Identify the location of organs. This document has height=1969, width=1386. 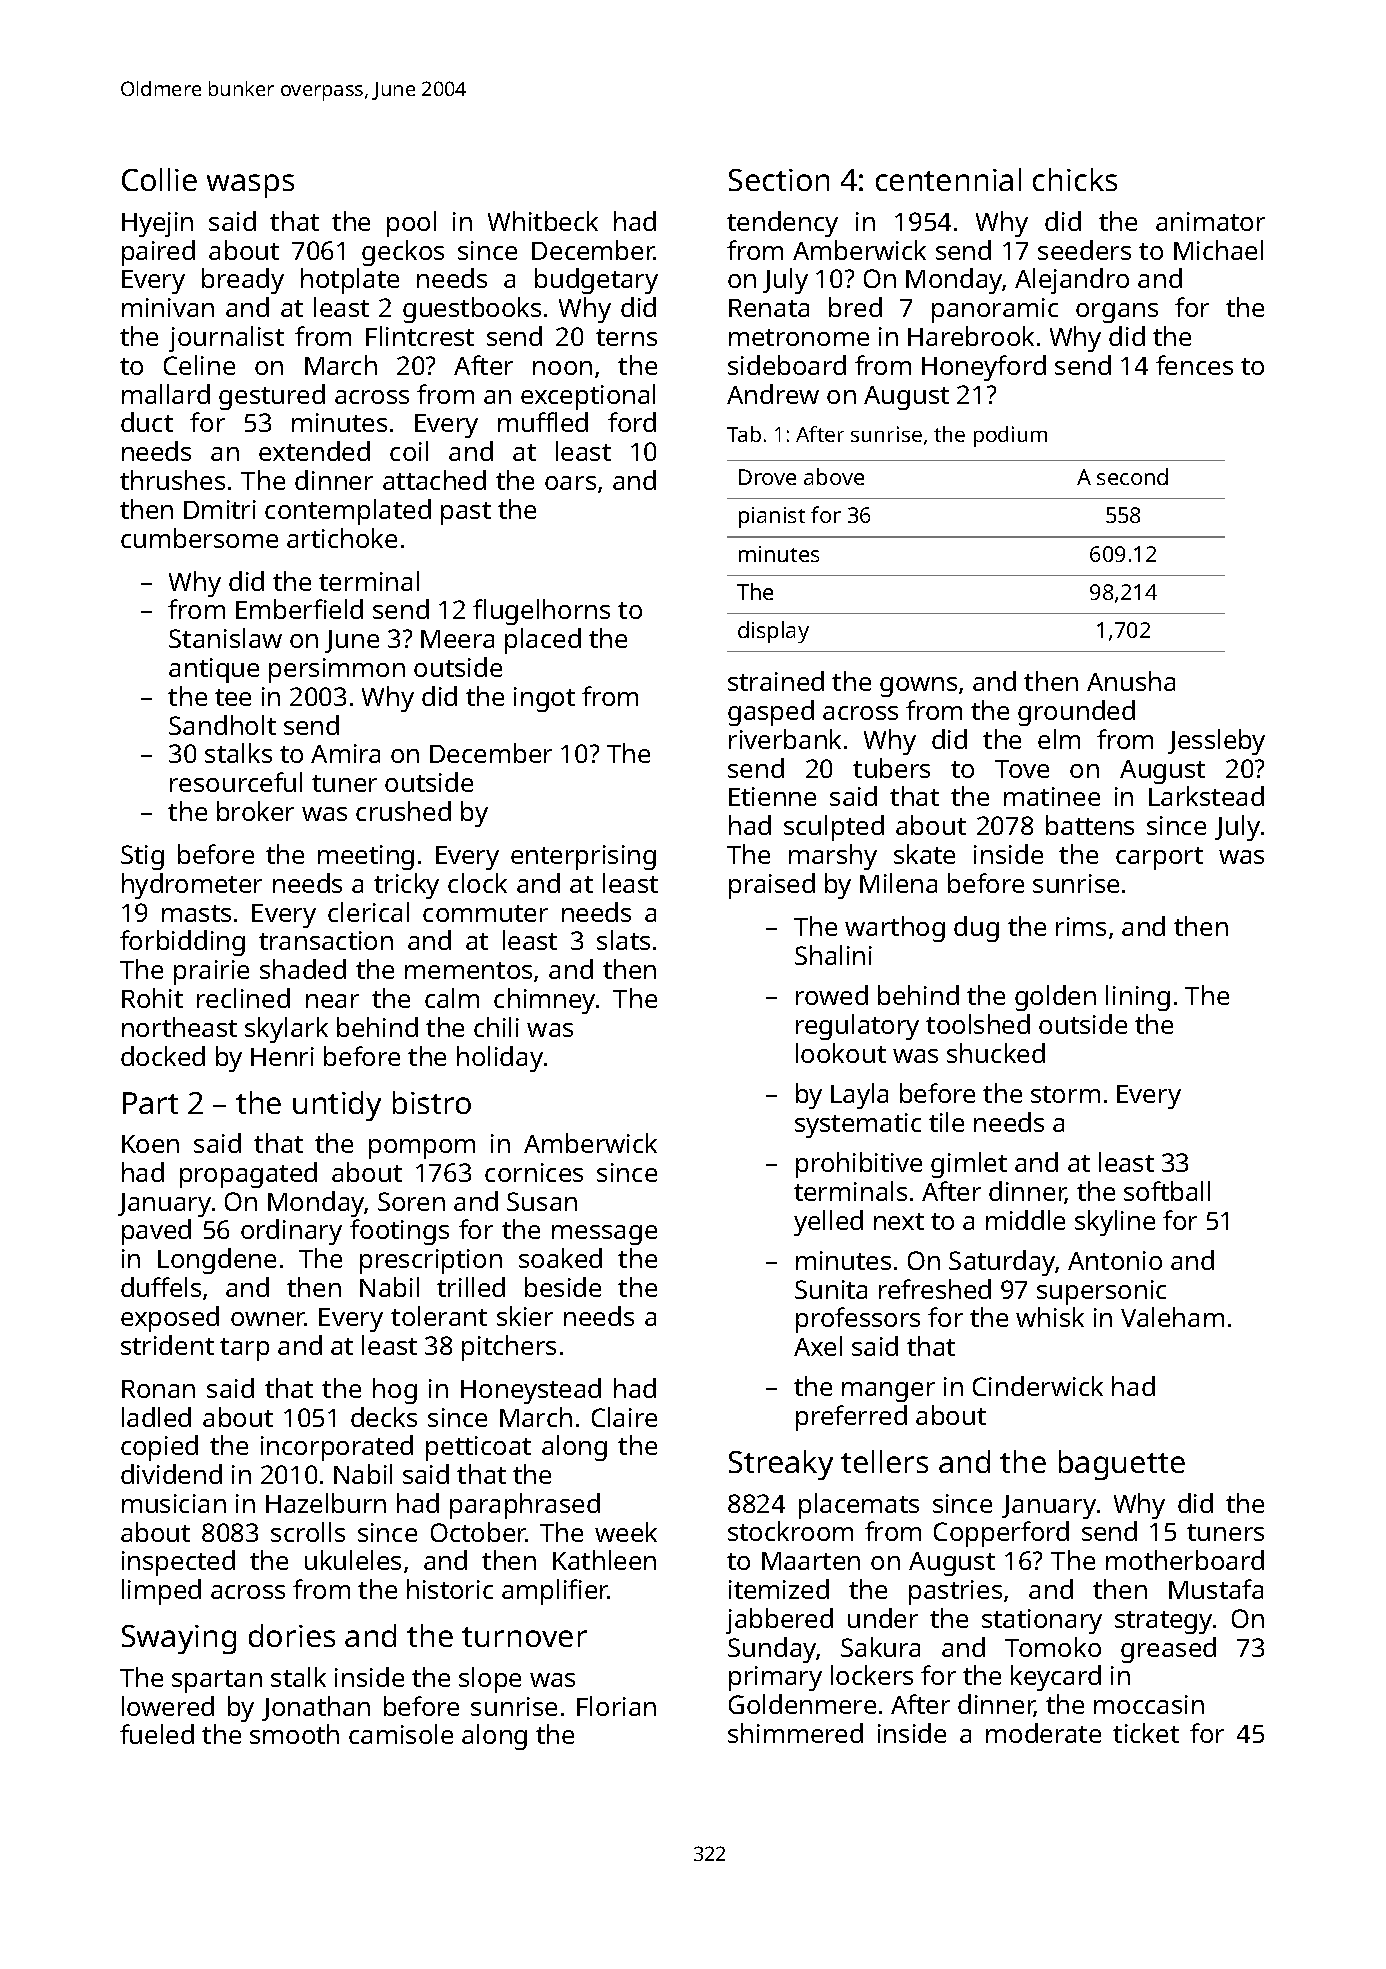
(1117, 313).
